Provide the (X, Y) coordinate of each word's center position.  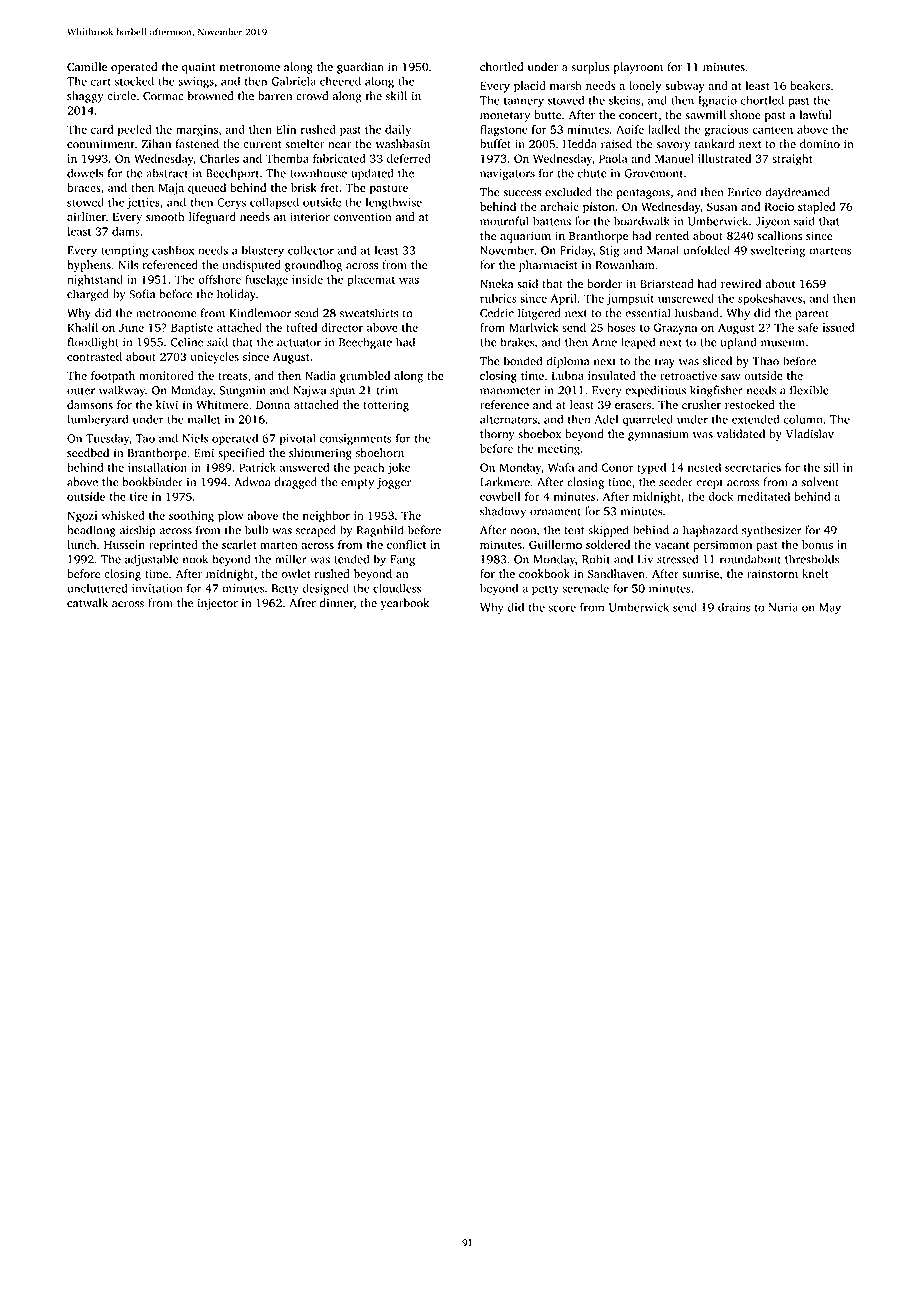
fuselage (266, 280)
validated (741, 434)
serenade (586, 588)
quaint (199, 68)
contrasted (94, 356)
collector (311, 250)
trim (387, 390)
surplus (590, 68)
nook (195, 559)
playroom (638, 68)
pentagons (643, 194)
